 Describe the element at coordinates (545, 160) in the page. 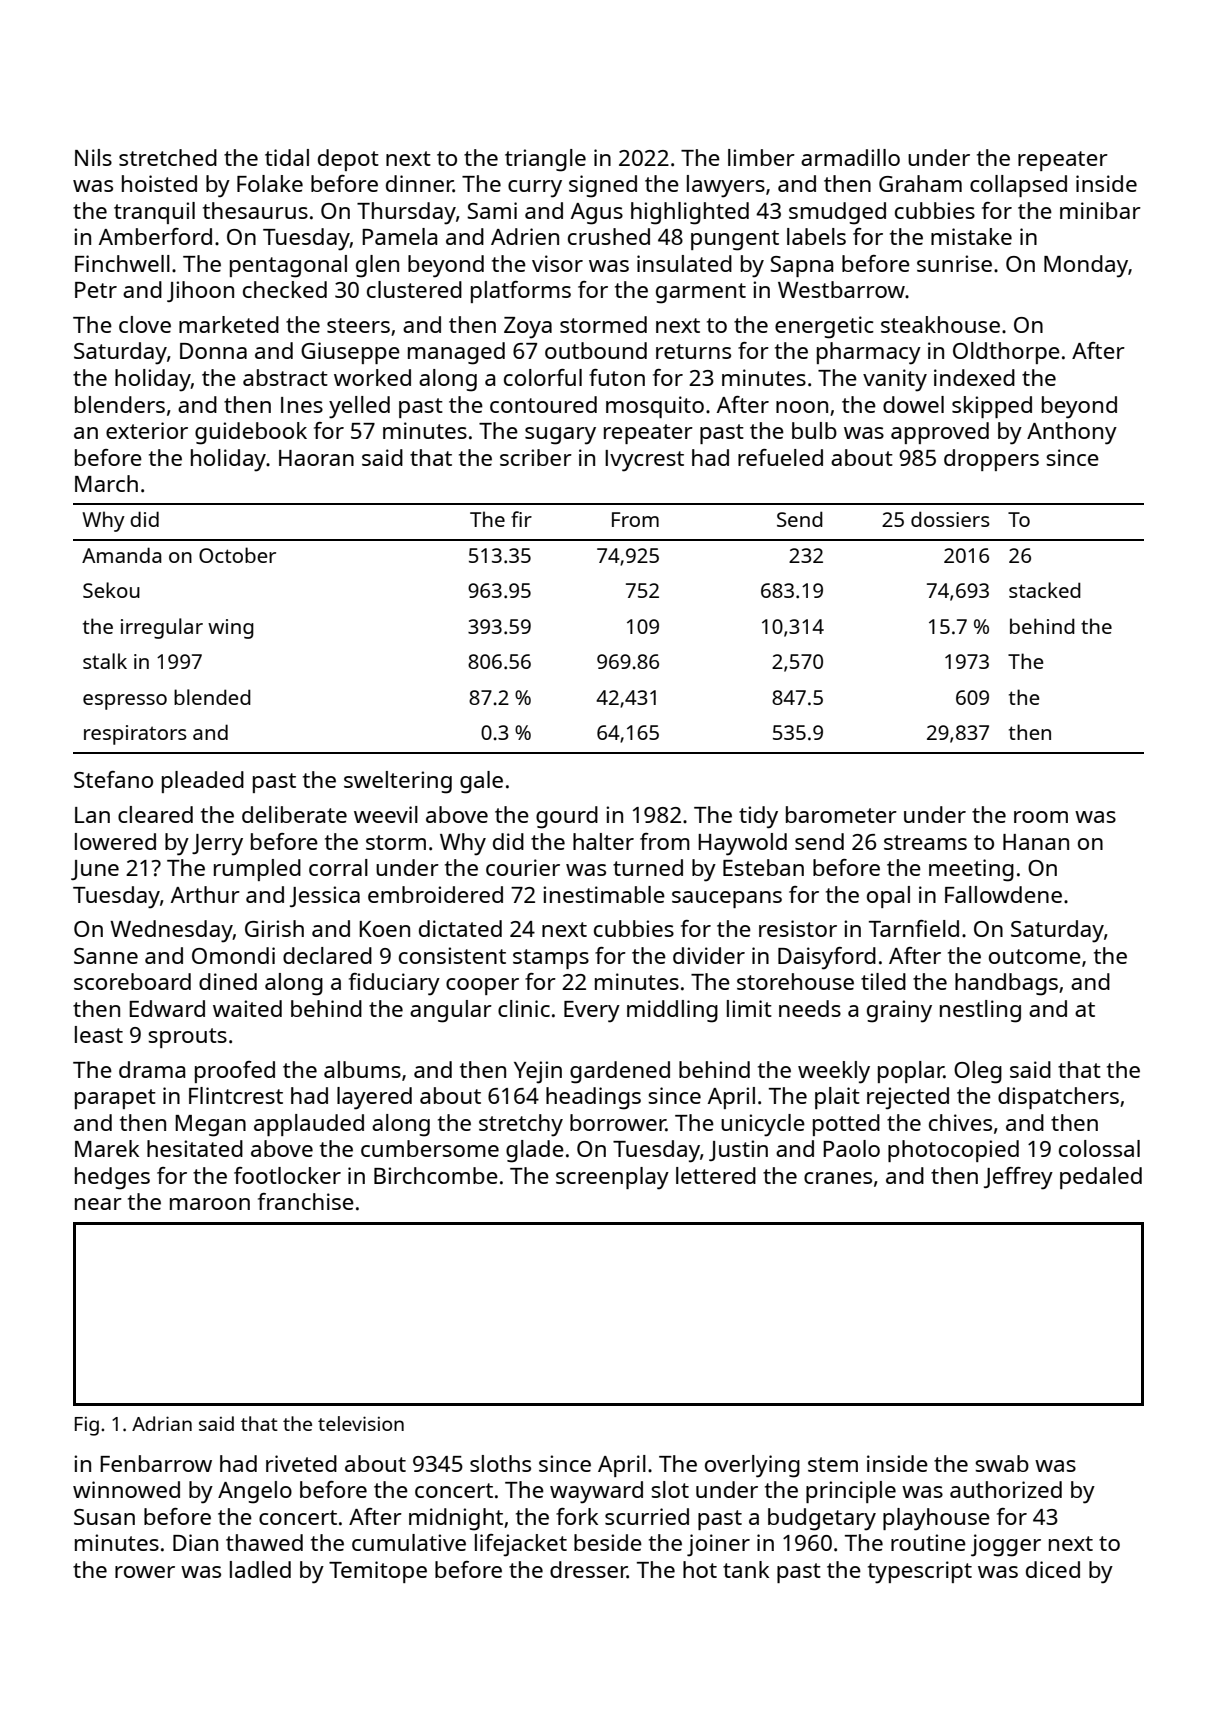

I see `triangle` at that location.
